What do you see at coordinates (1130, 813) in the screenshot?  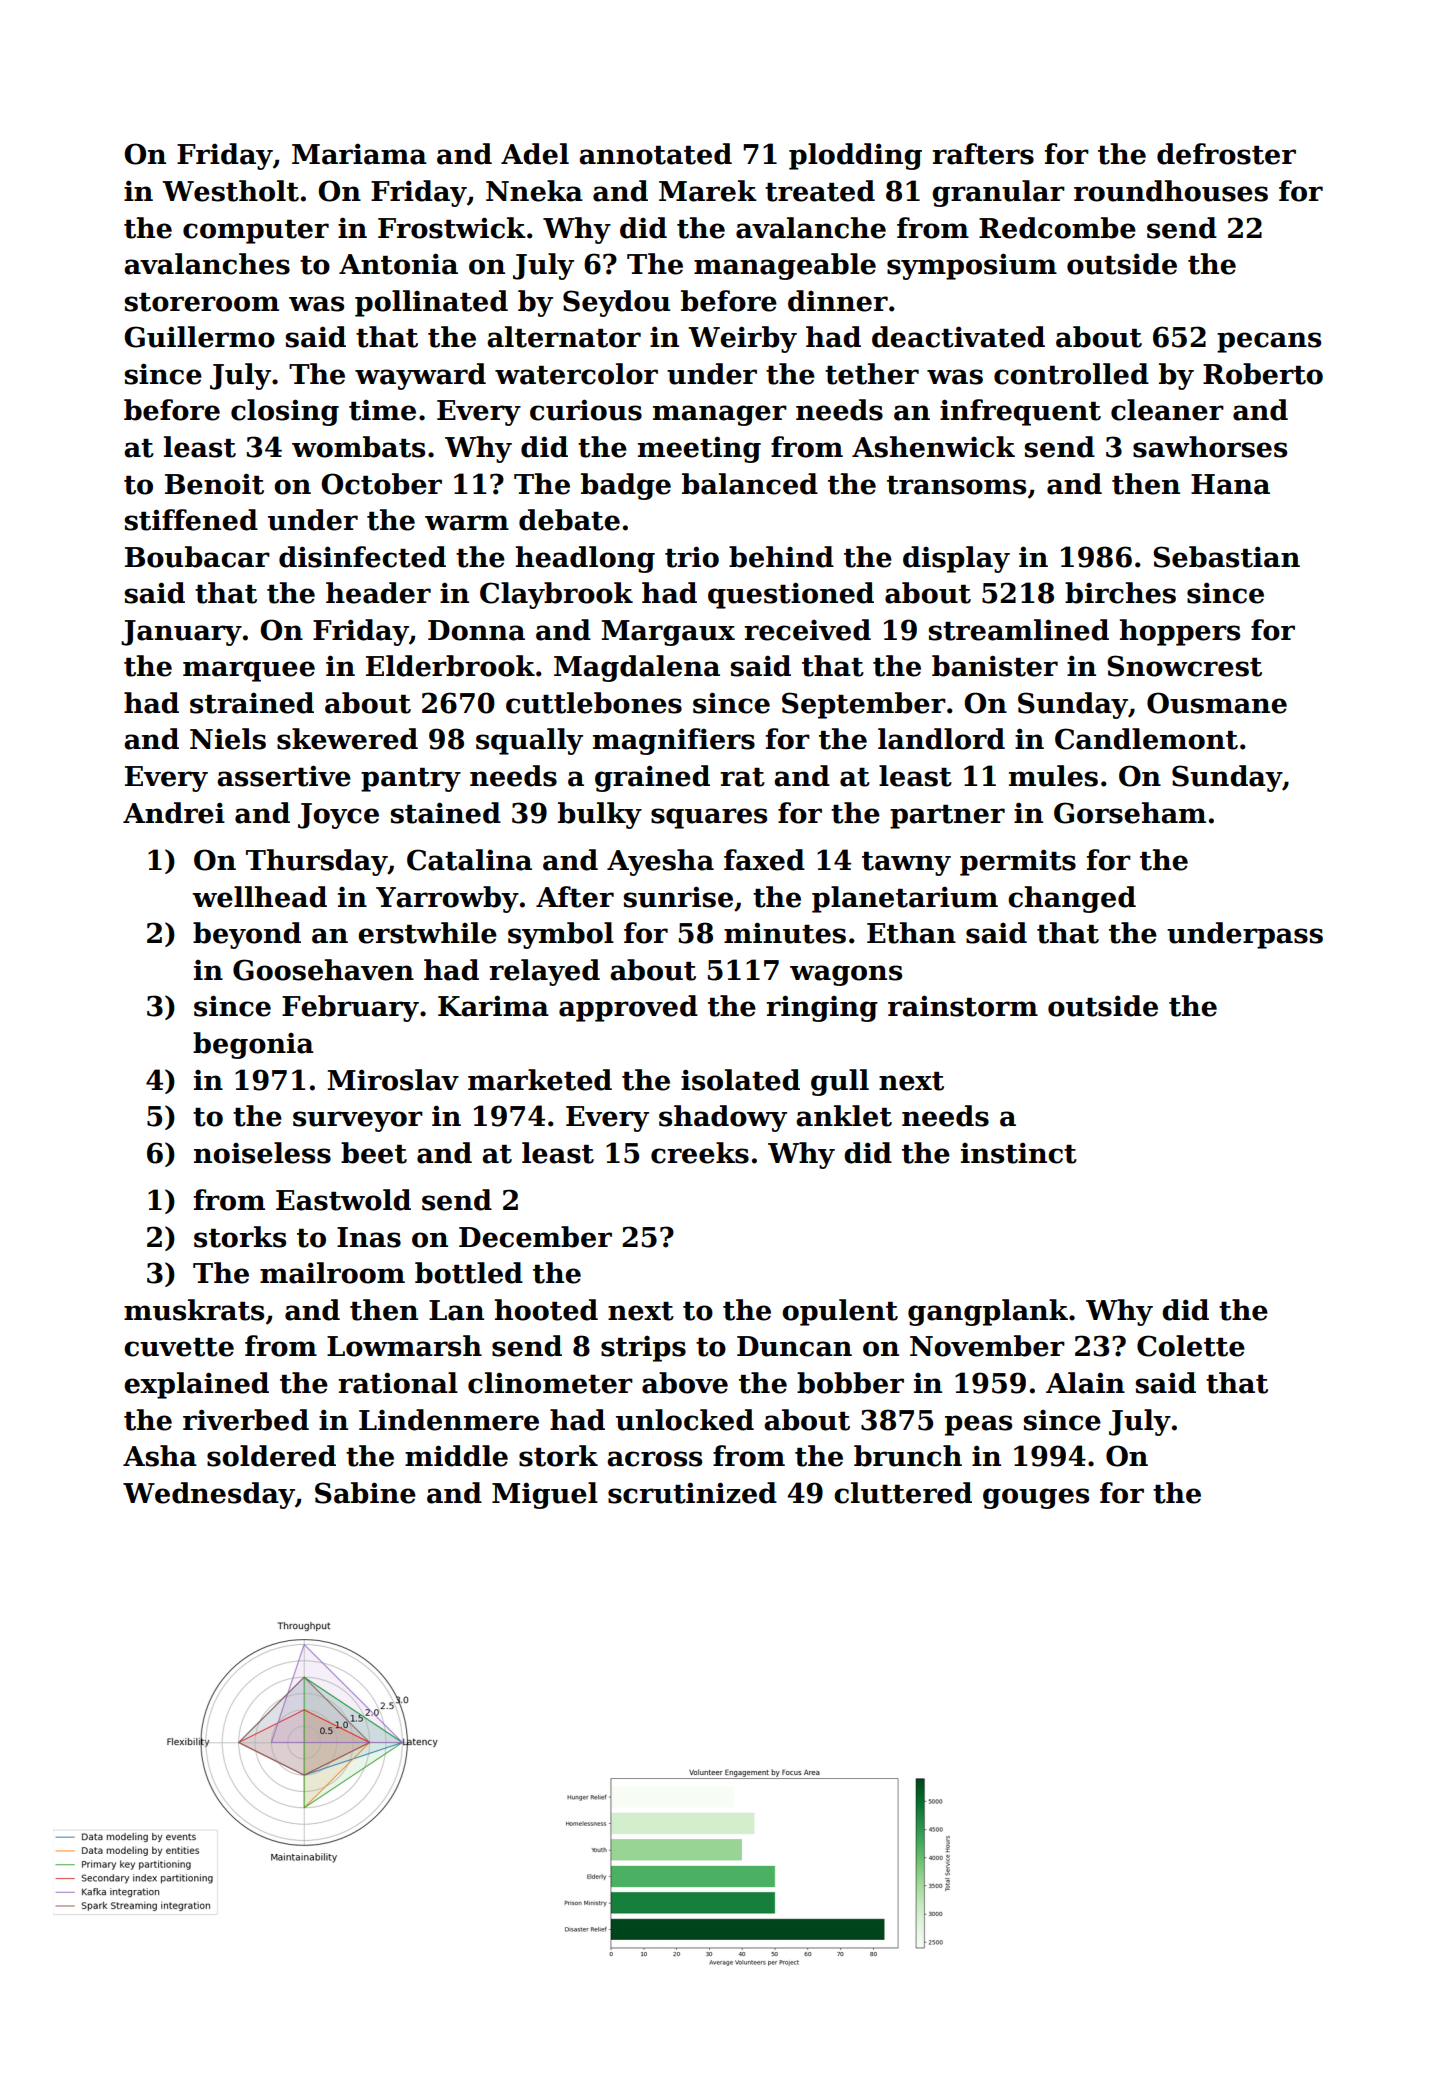 I see `Gorseham` at bounding box center [1130, 813].
